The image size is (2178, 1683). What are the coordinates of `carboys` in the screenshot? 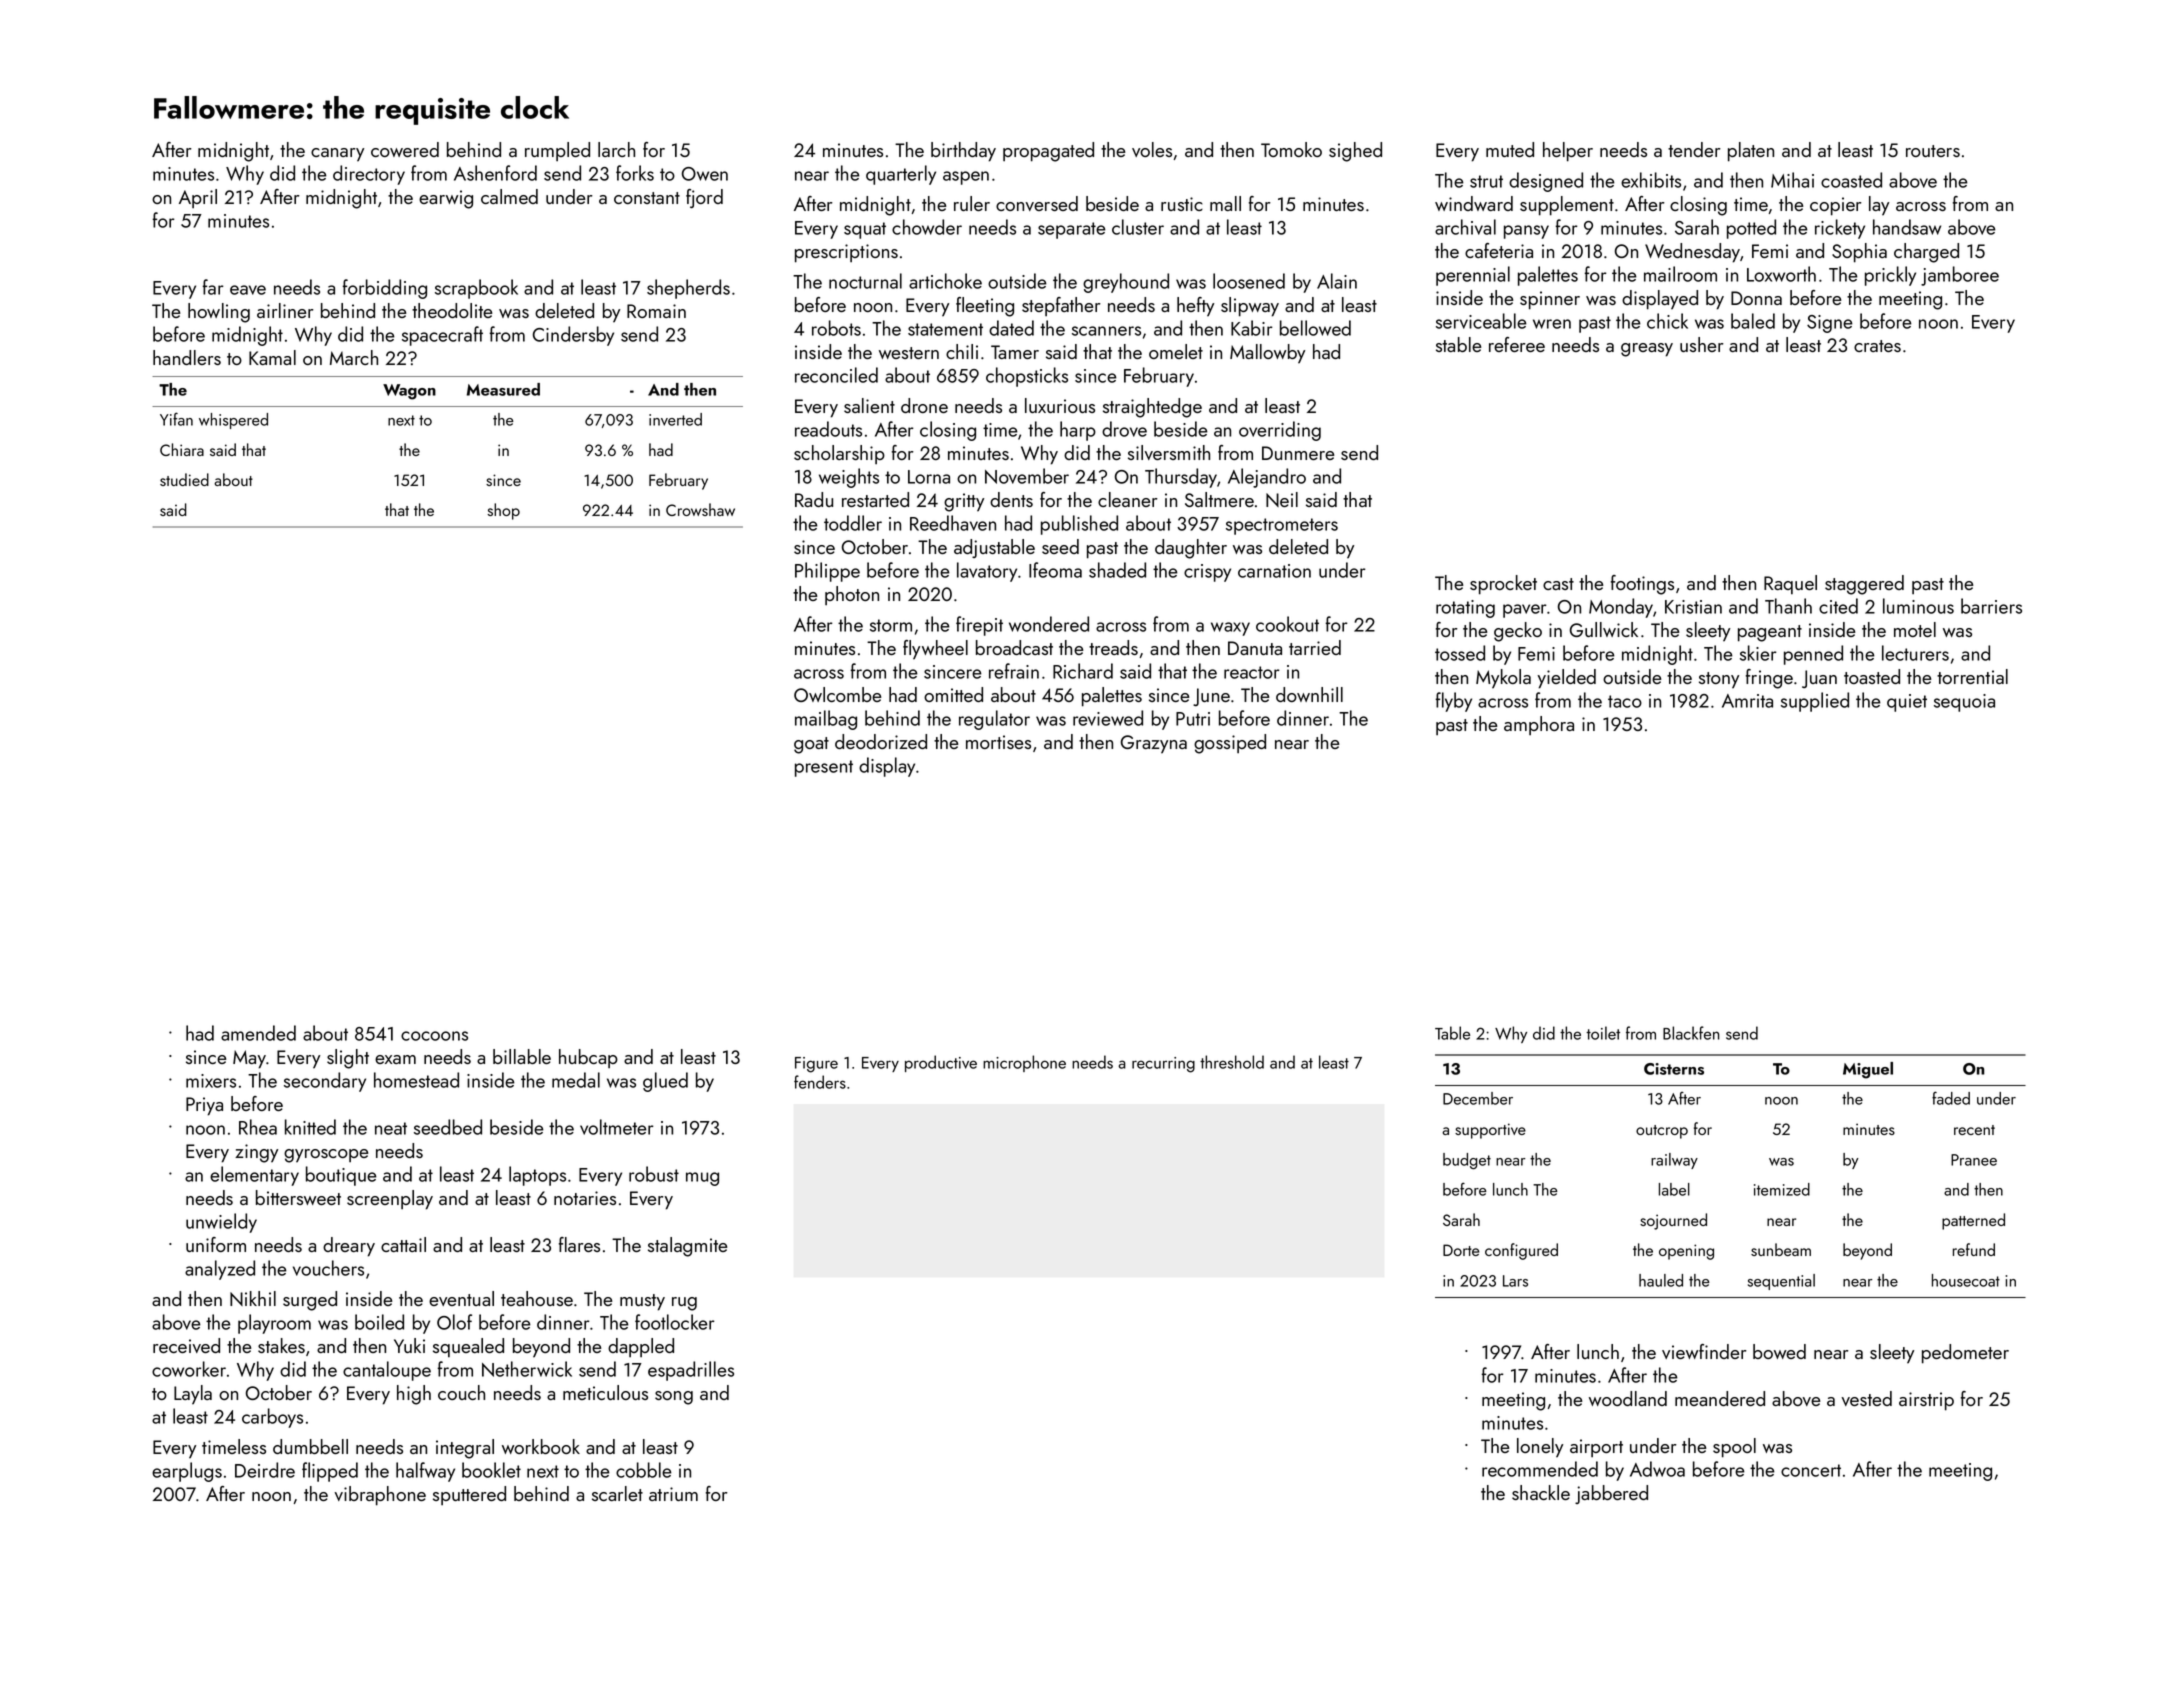 It's located at (272, 1418).
